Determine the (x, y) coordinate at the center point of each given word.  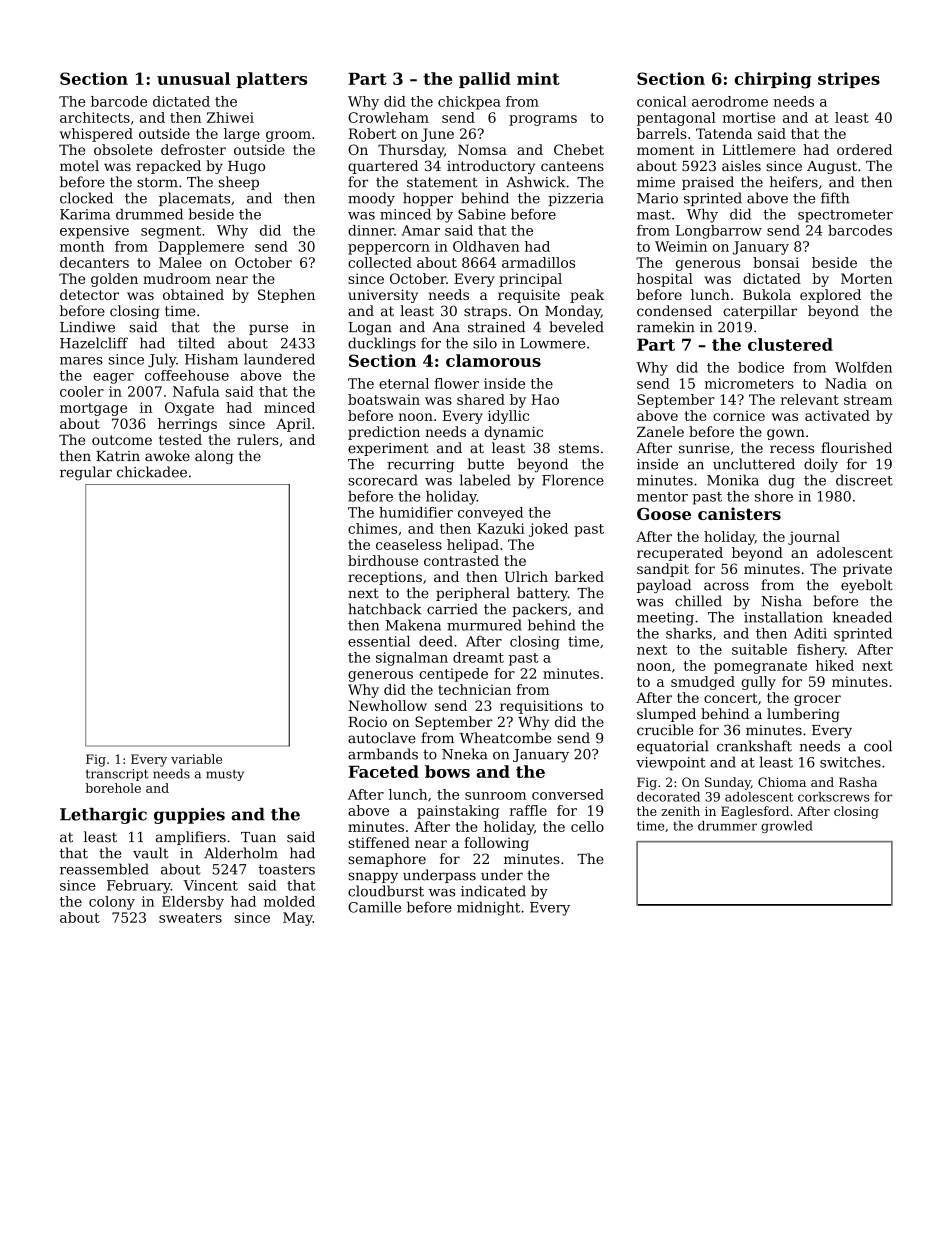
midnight (488, 908)
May (298, 919)
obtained (193, 294)
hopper (428, 199)
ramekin (666, 327)
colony (112, 903)
